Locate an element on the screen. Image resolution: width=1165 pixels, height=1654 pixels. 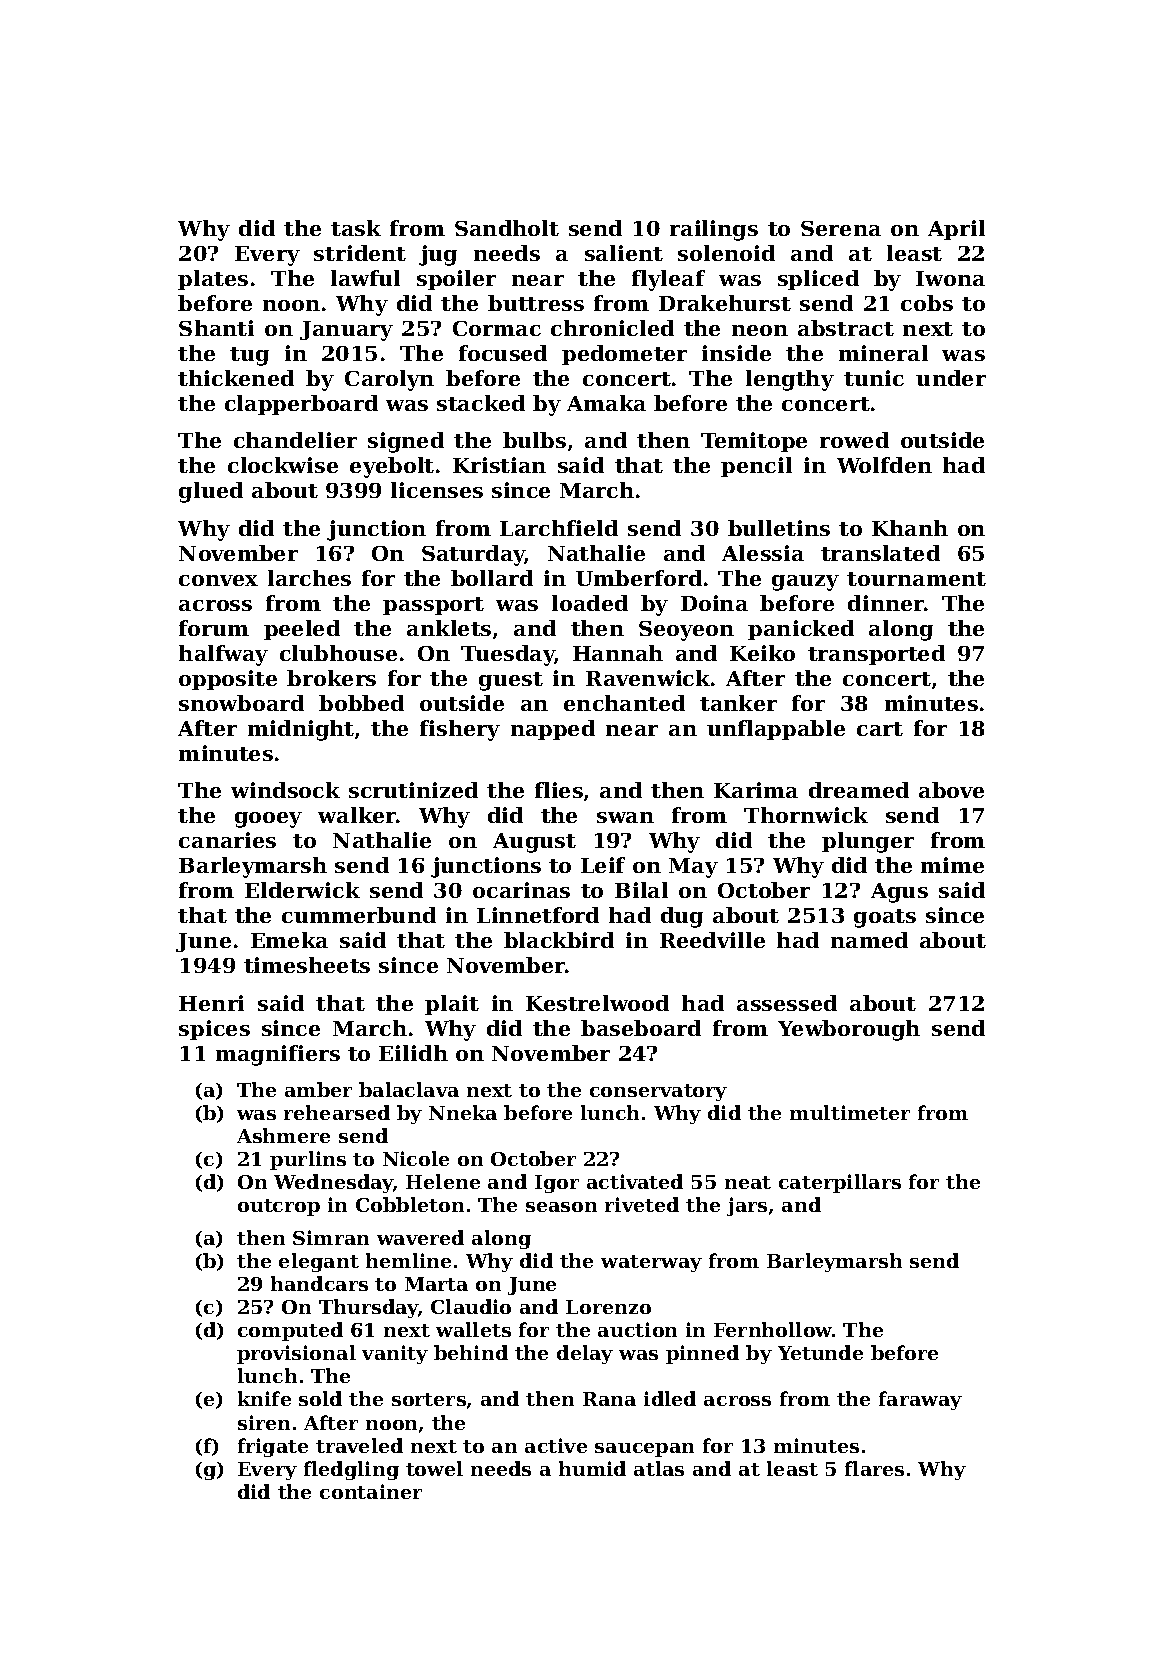
Yewborough is located at coordinates (849, 1030).
